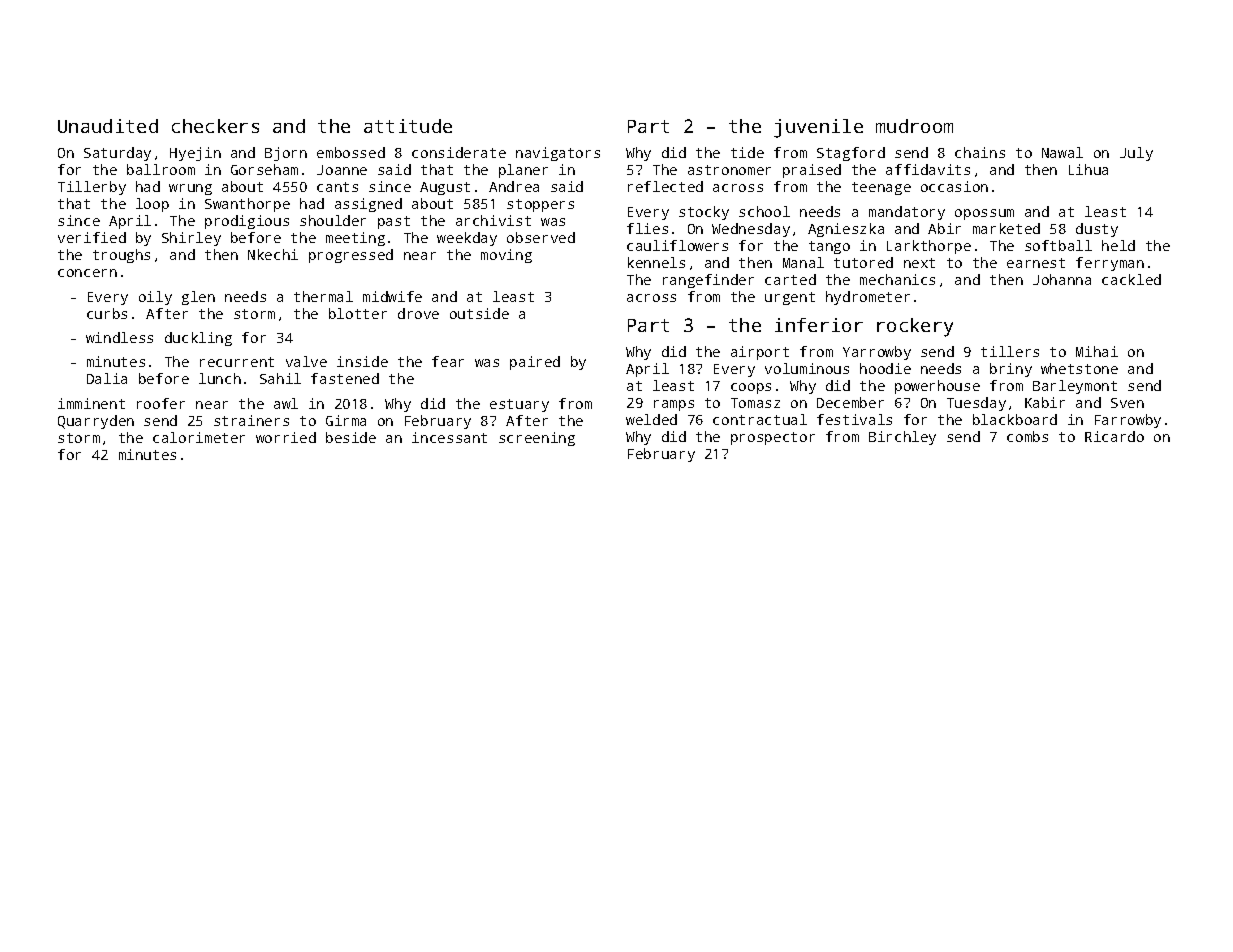 This document has width=1233, height=952. What do you see at coordinates (1136, 154) in the document?
I see `July` at bounding box center [1136, 154].
